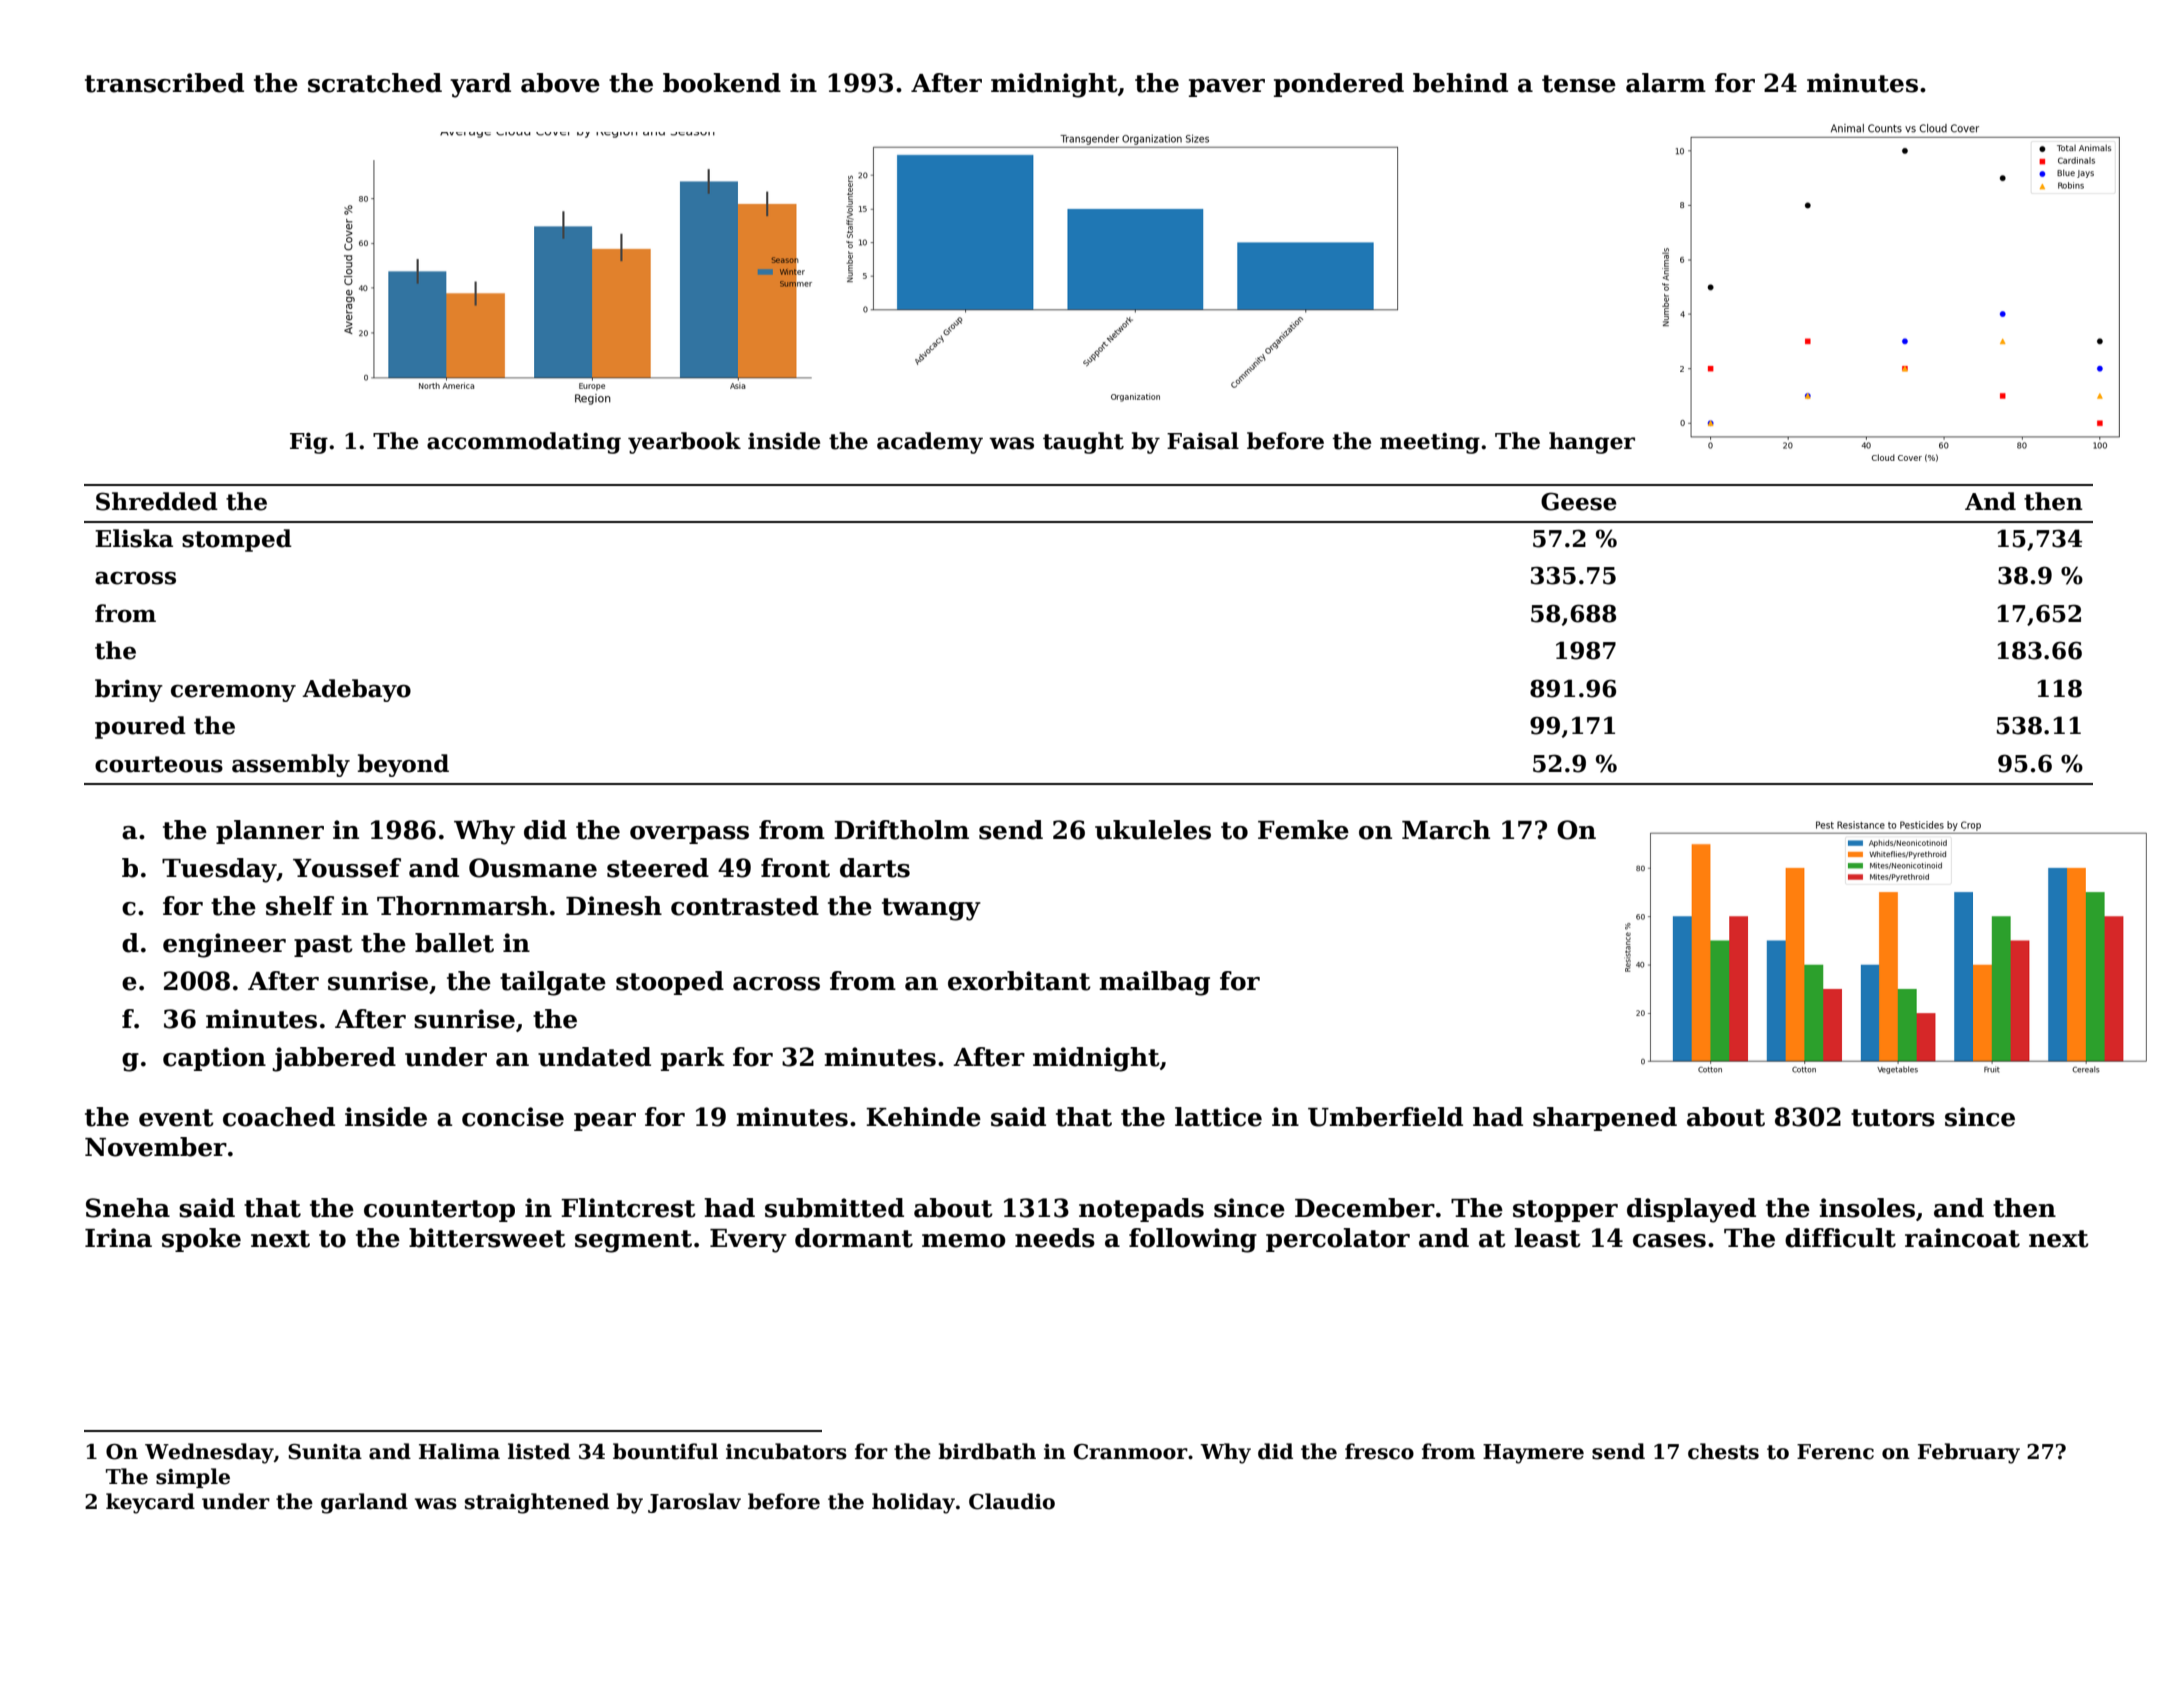 This screenshot has width=2178, height=1683. What do you see at coordinates (560, 83) in the screenshot?
I see `above` at bounding box center [560, 83].
